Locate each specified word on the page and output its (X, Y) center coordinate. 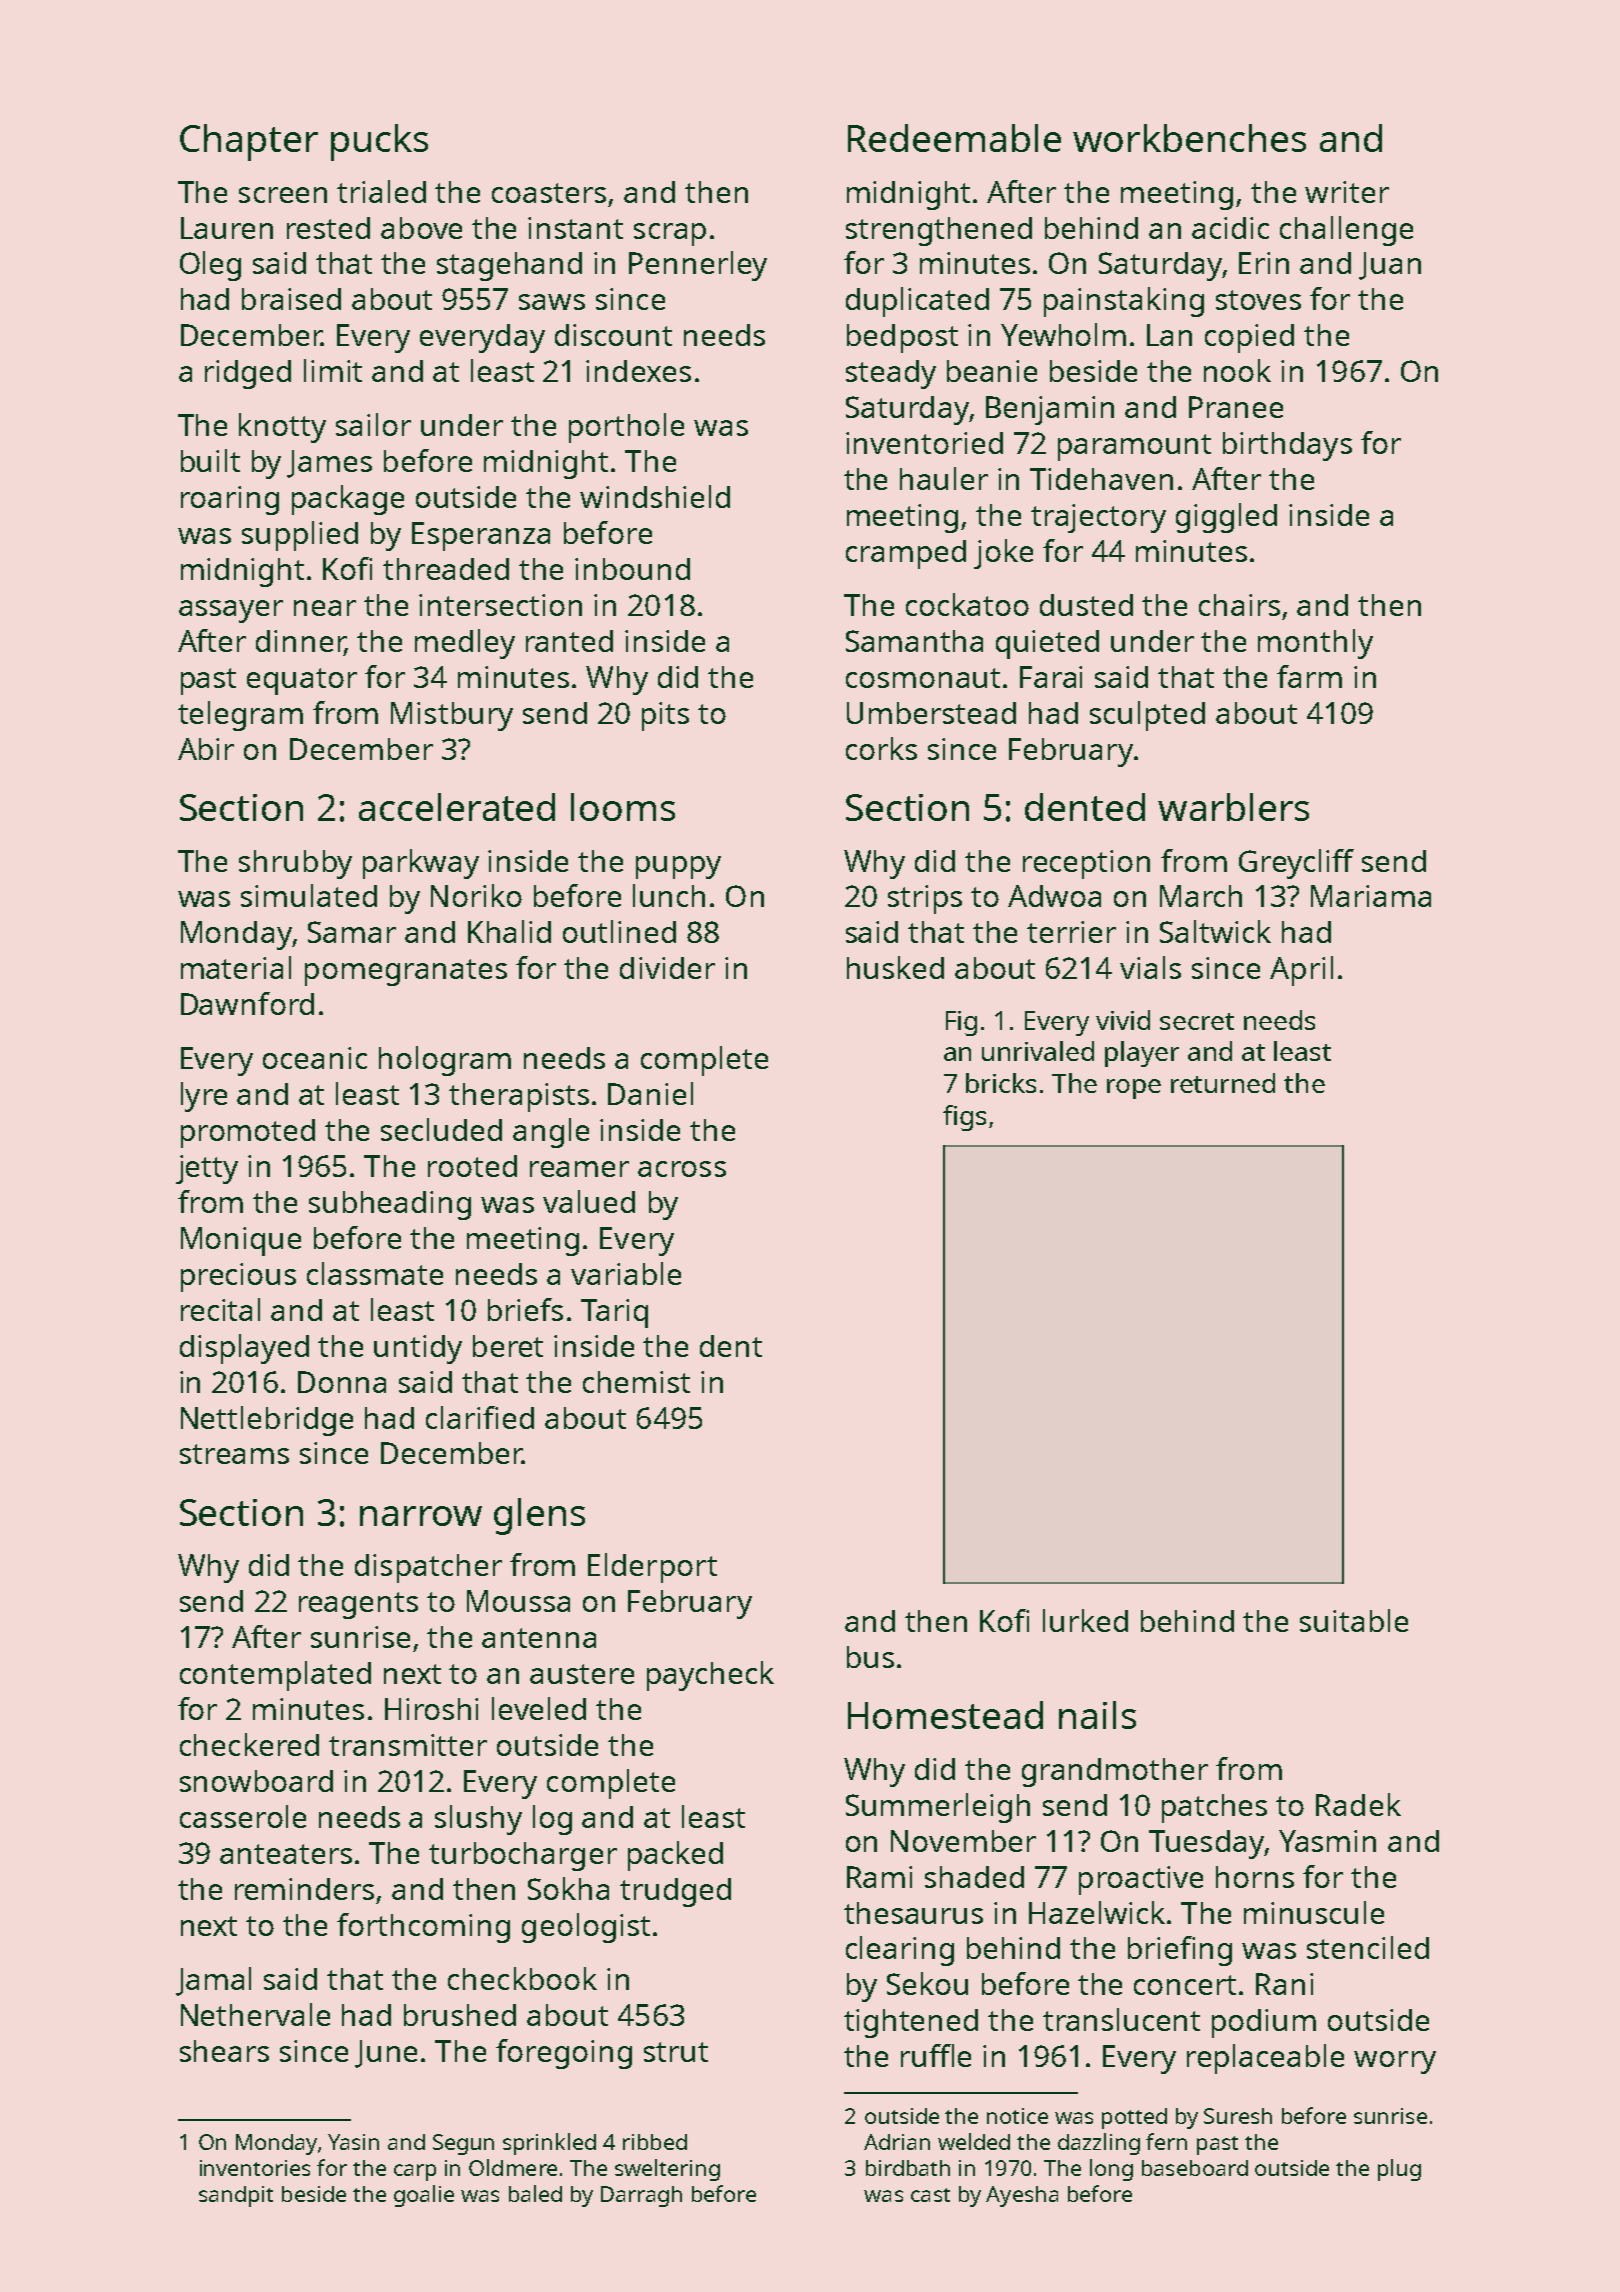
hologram (445, 1061)
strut (676, 2052)
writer (1347, 192)
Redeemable (954, 138)
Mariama (1371, 896)
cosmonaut (923, 678)
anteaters (286, 1854)
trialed (381, 191)
